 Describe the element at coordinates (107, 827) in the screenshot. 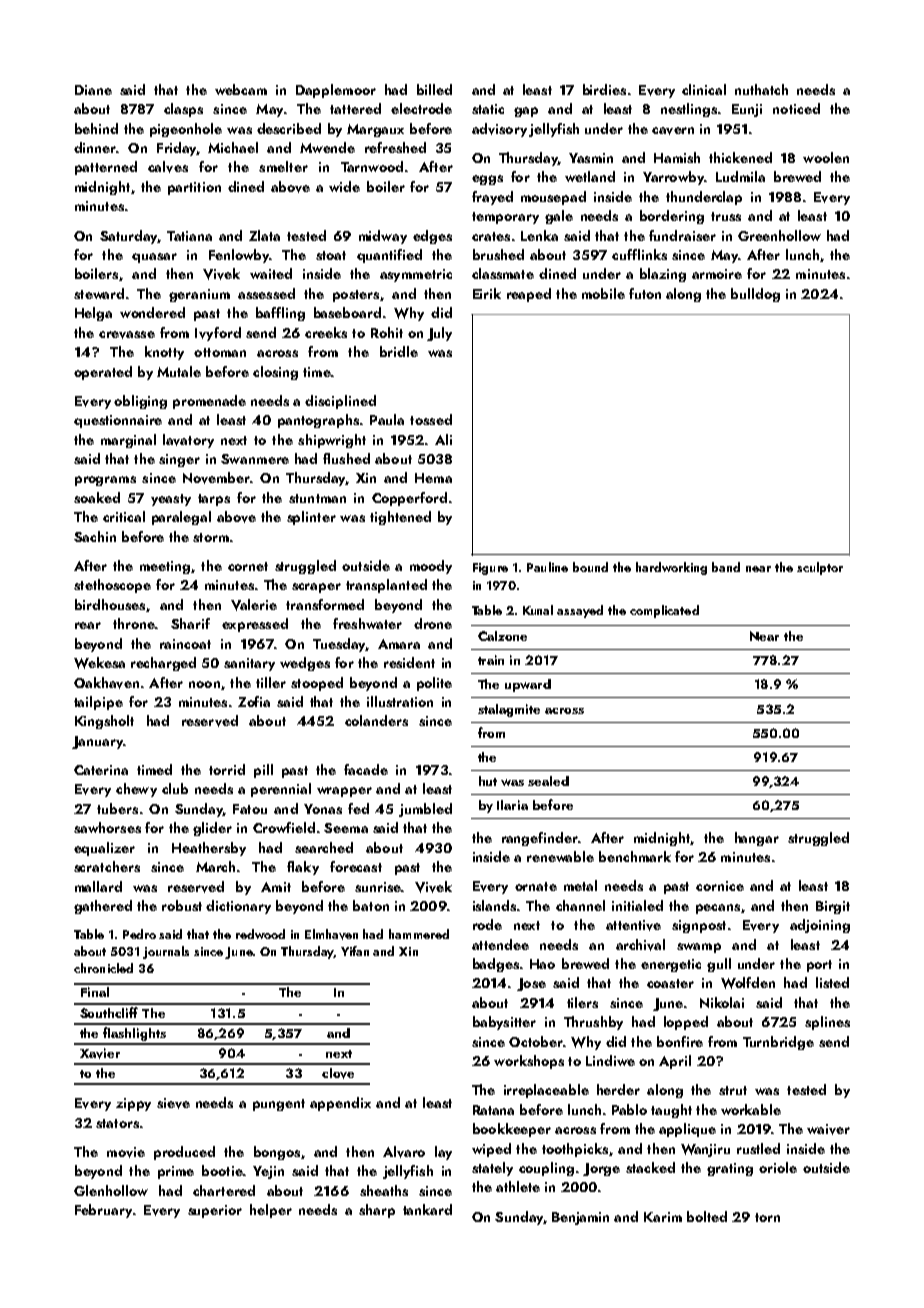

I see `sawhorses` at that location.
